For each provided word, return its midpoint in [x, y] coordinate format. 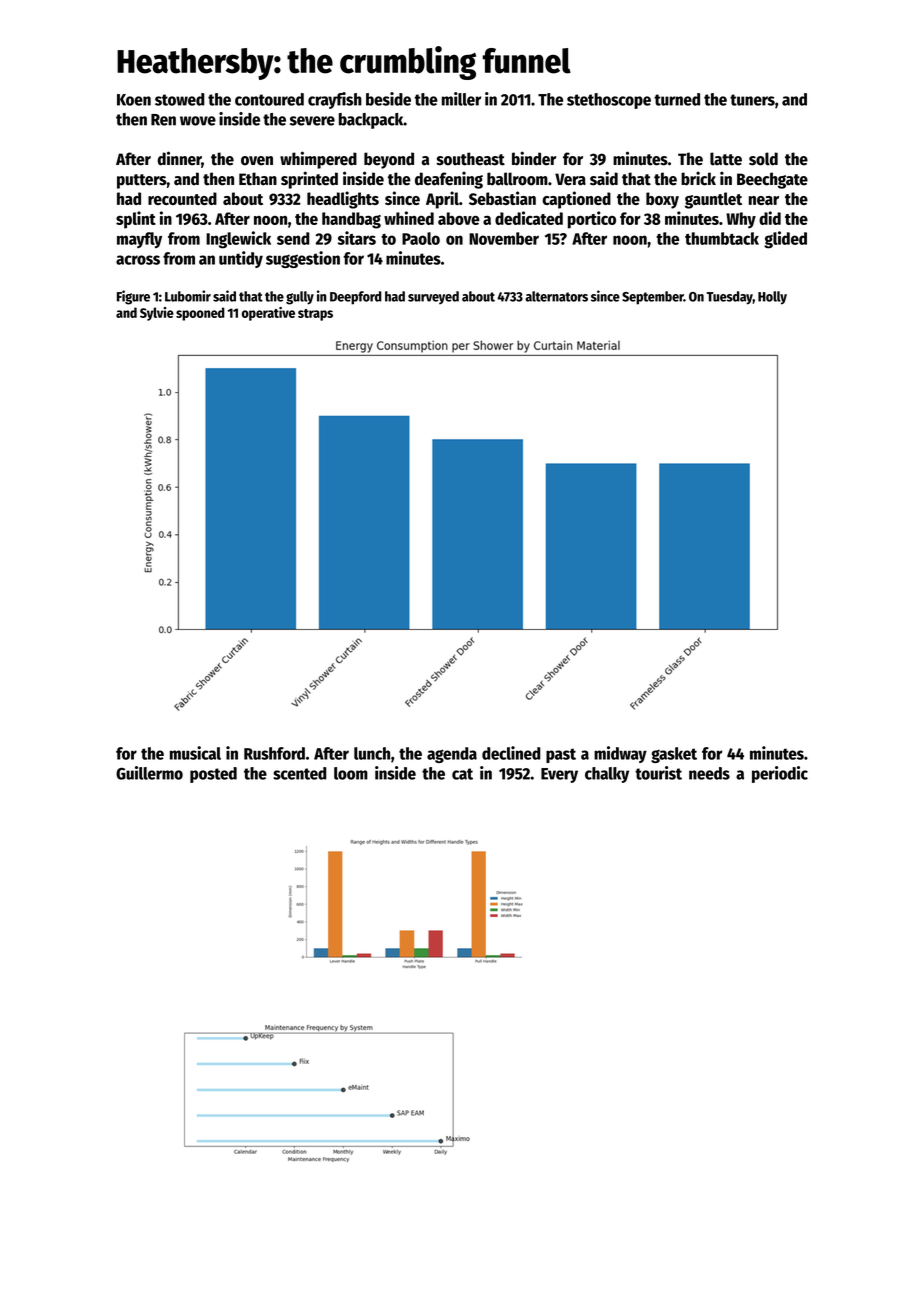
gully [300, 298]
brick [698, 178]
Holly [772, 298]
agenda [452, 755]
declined [511, 753]
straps [315, 315]
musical [195, 753]
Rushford [274, 753]
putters [142, 181]
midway [620, 754]
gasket [674, 755]
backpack [371, 121]
